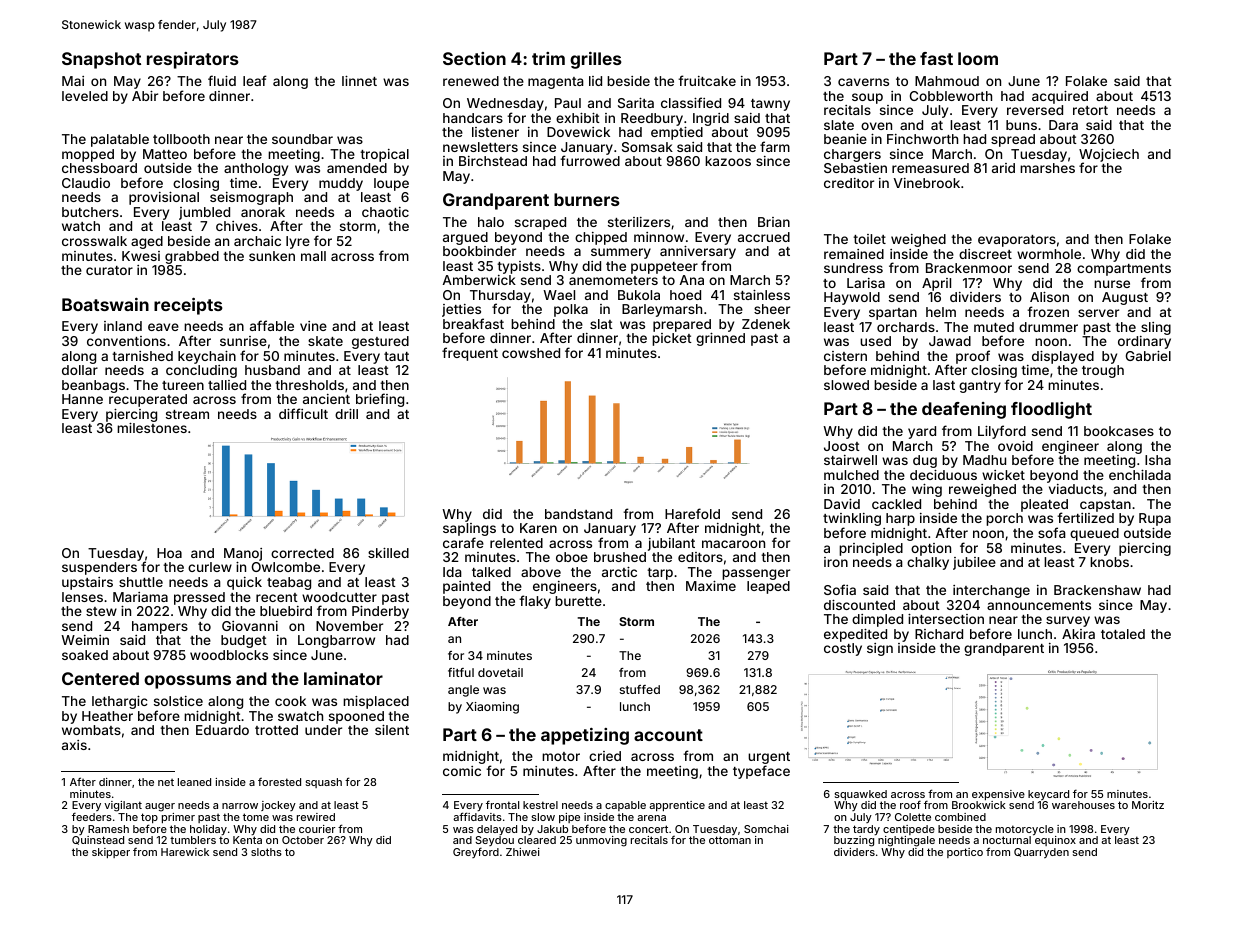  I want to click on Weimin, so click(85, 640).
